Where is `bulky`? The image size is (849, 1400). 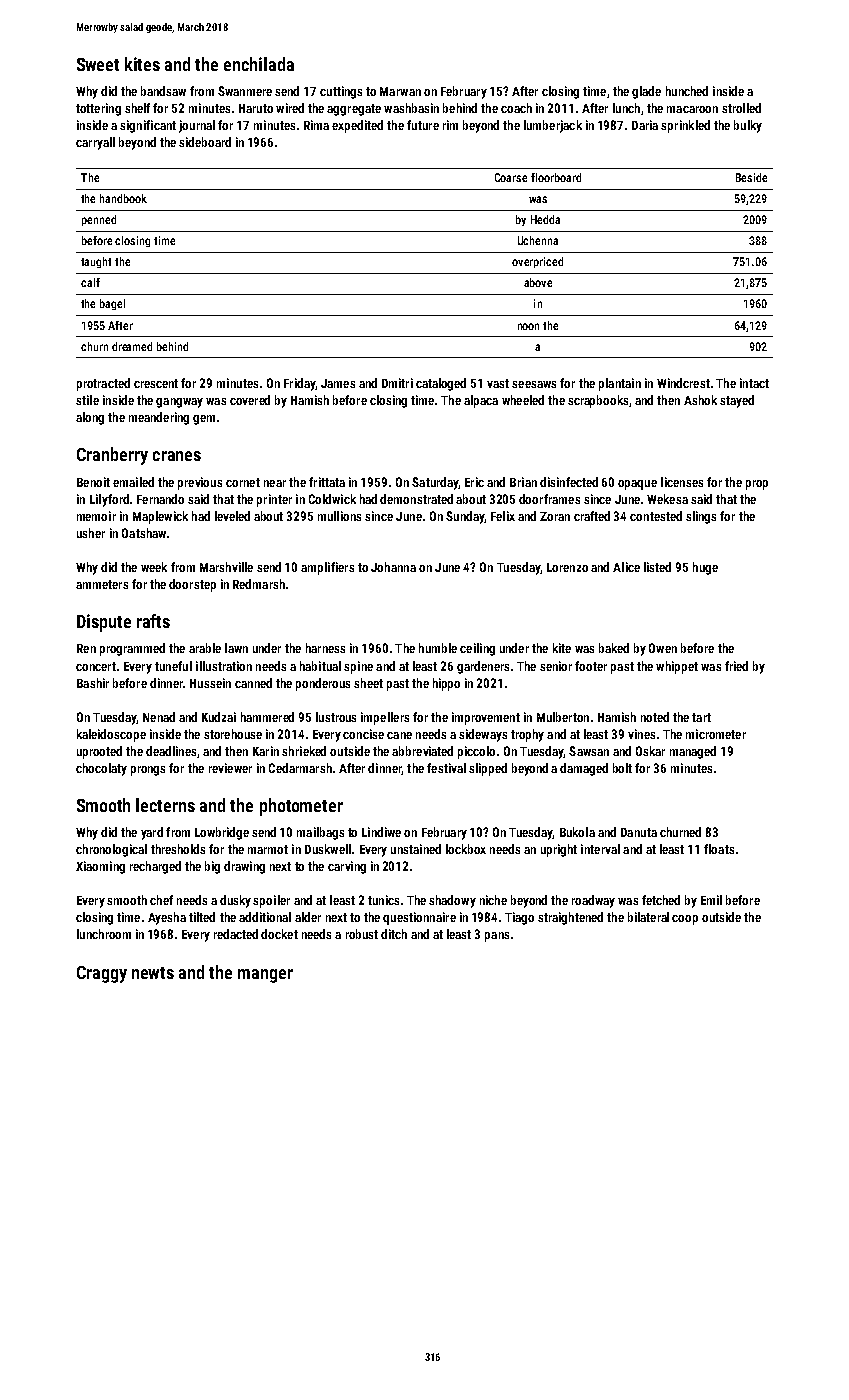 bulky is located at coordinates (748, 126).
